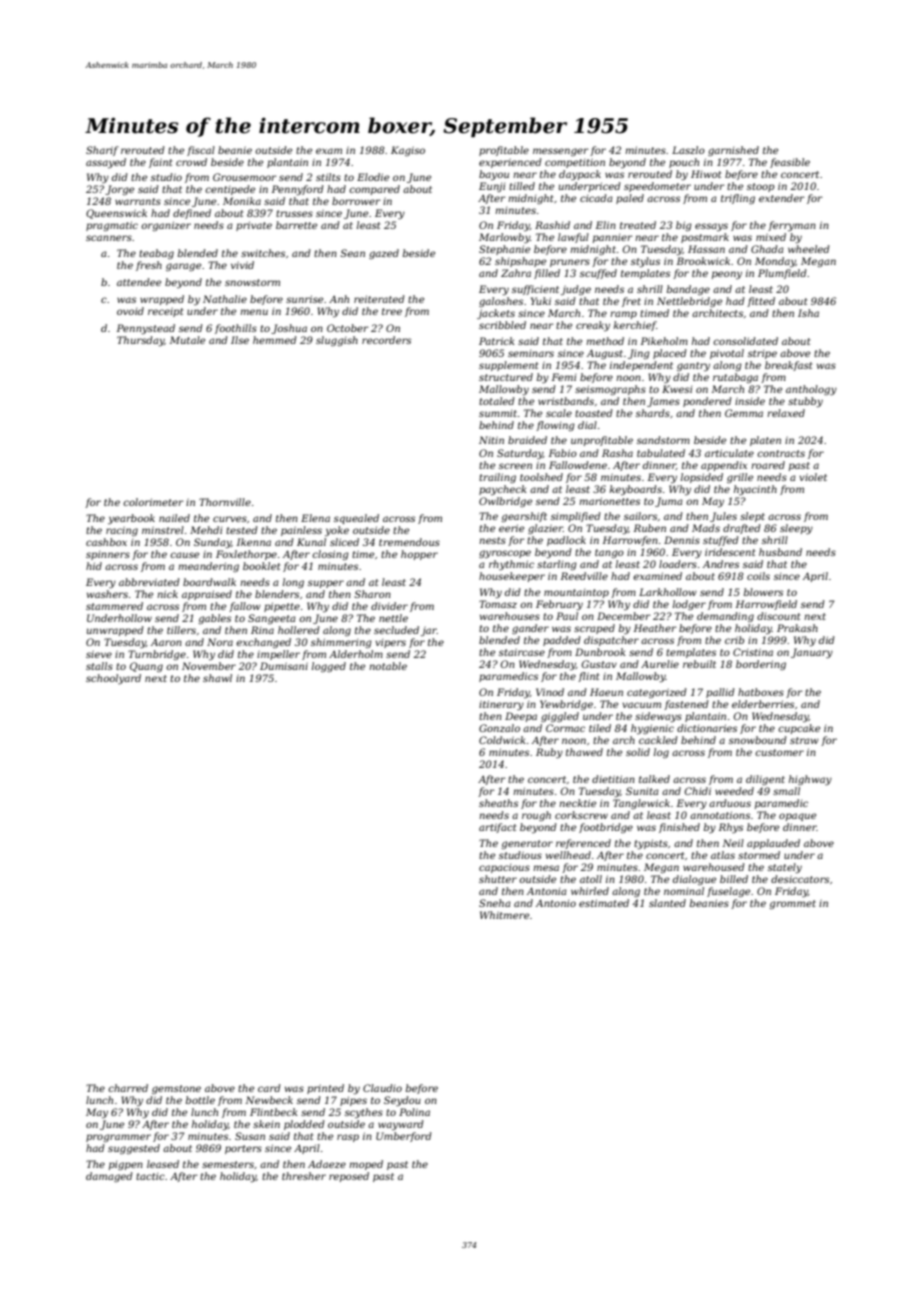 This screenshot has width=924, height=1308. I want to click on shutter, so click(498, 879).
